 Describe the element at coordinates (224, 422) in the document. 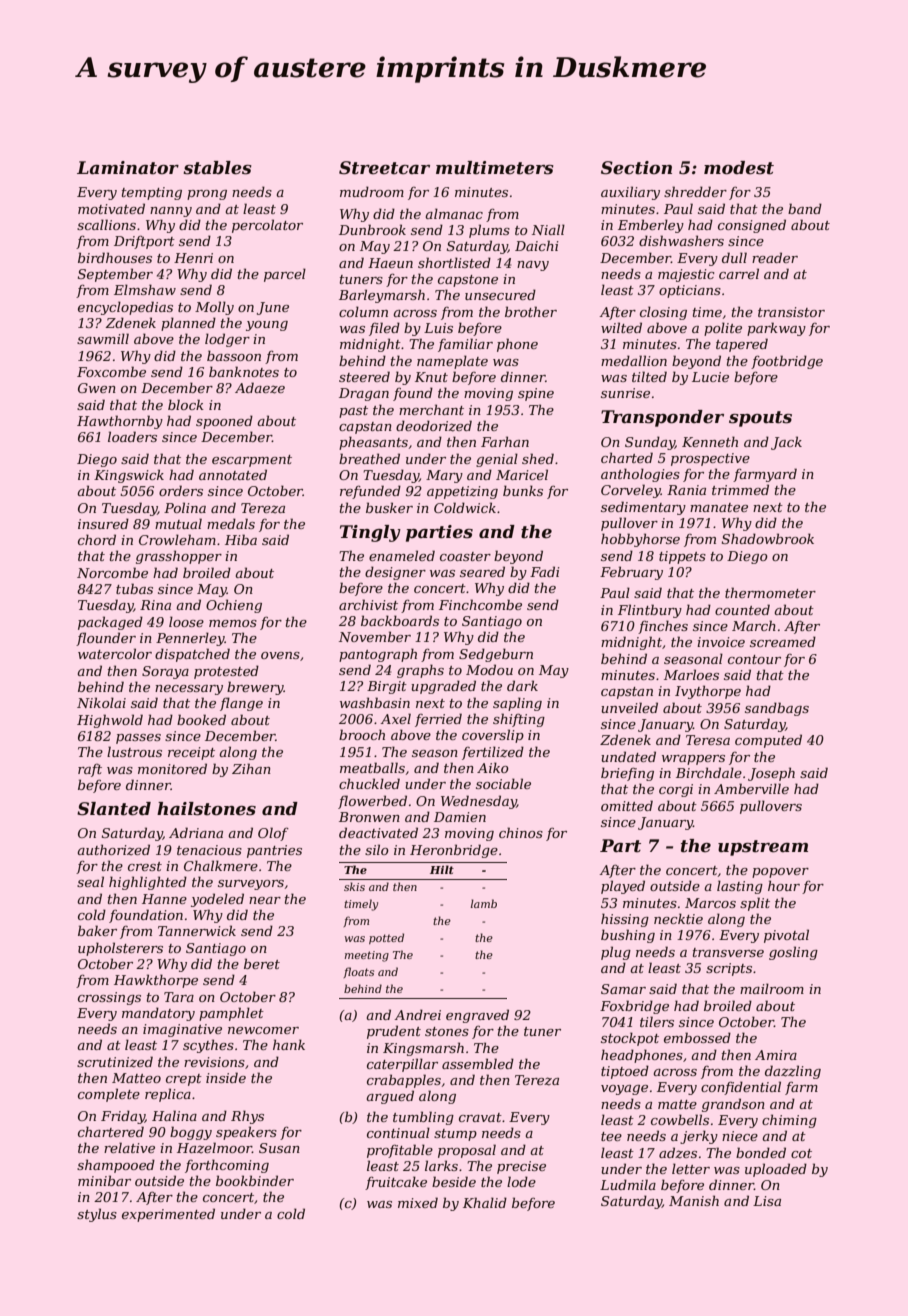

I see `spooned` at that location.
